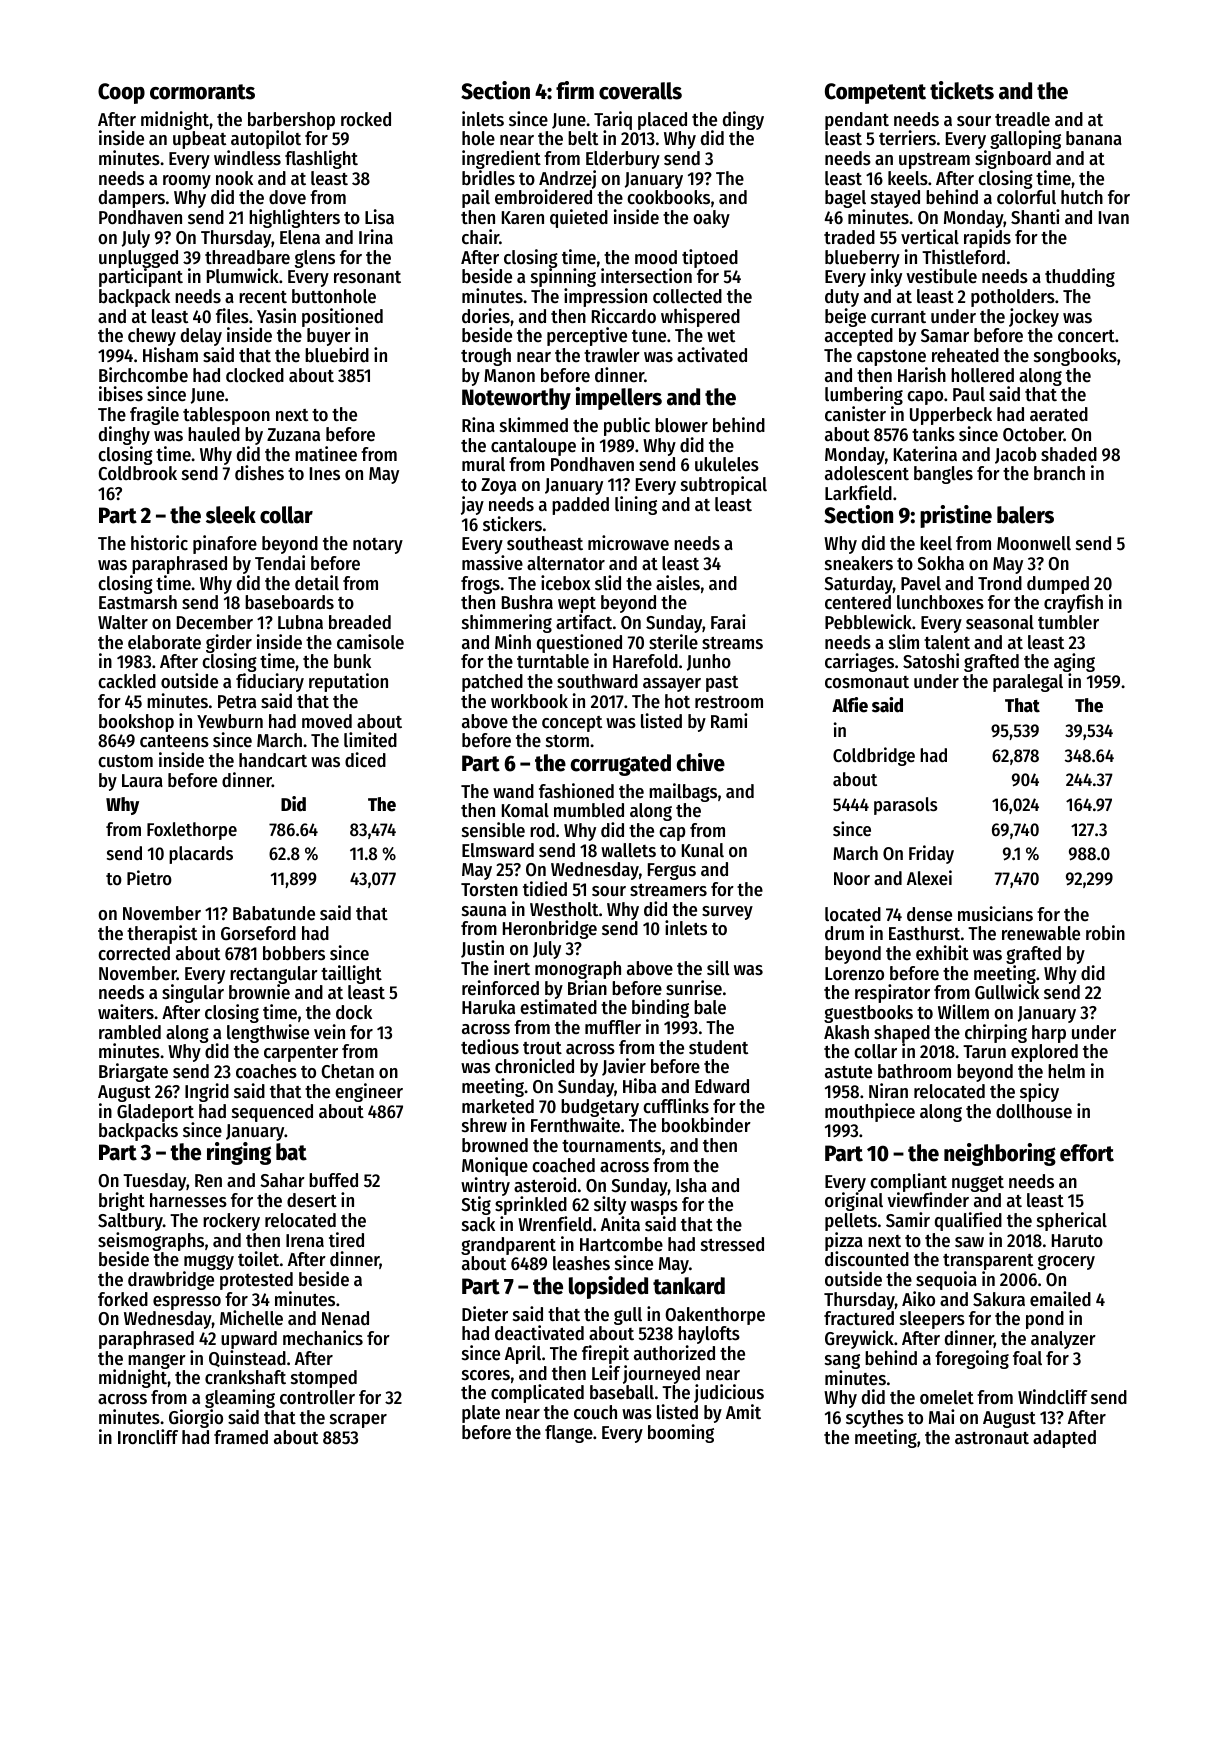  Describe the element at coordinates (486, 357) in the image. I see `trough` at that location.
